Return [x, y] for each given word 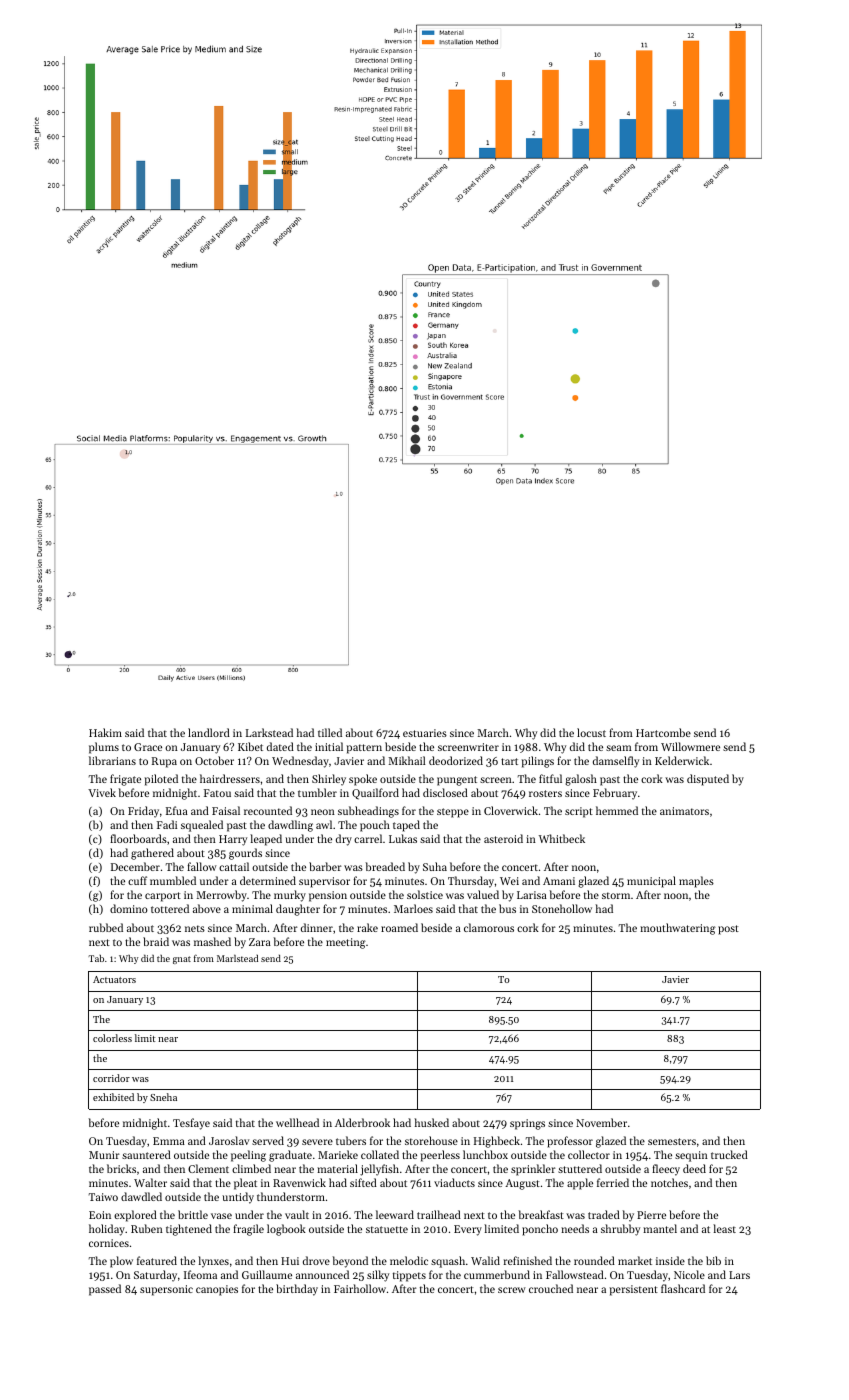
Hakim [105, 732]
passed [105, 1290]
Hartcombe [663, 732]
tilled [330, 732]
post [728, 930]
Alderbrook [362, 1122]
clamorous [489, 927]
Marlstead [237, 958]
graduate [290, 1156]
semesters [672, 1141]
